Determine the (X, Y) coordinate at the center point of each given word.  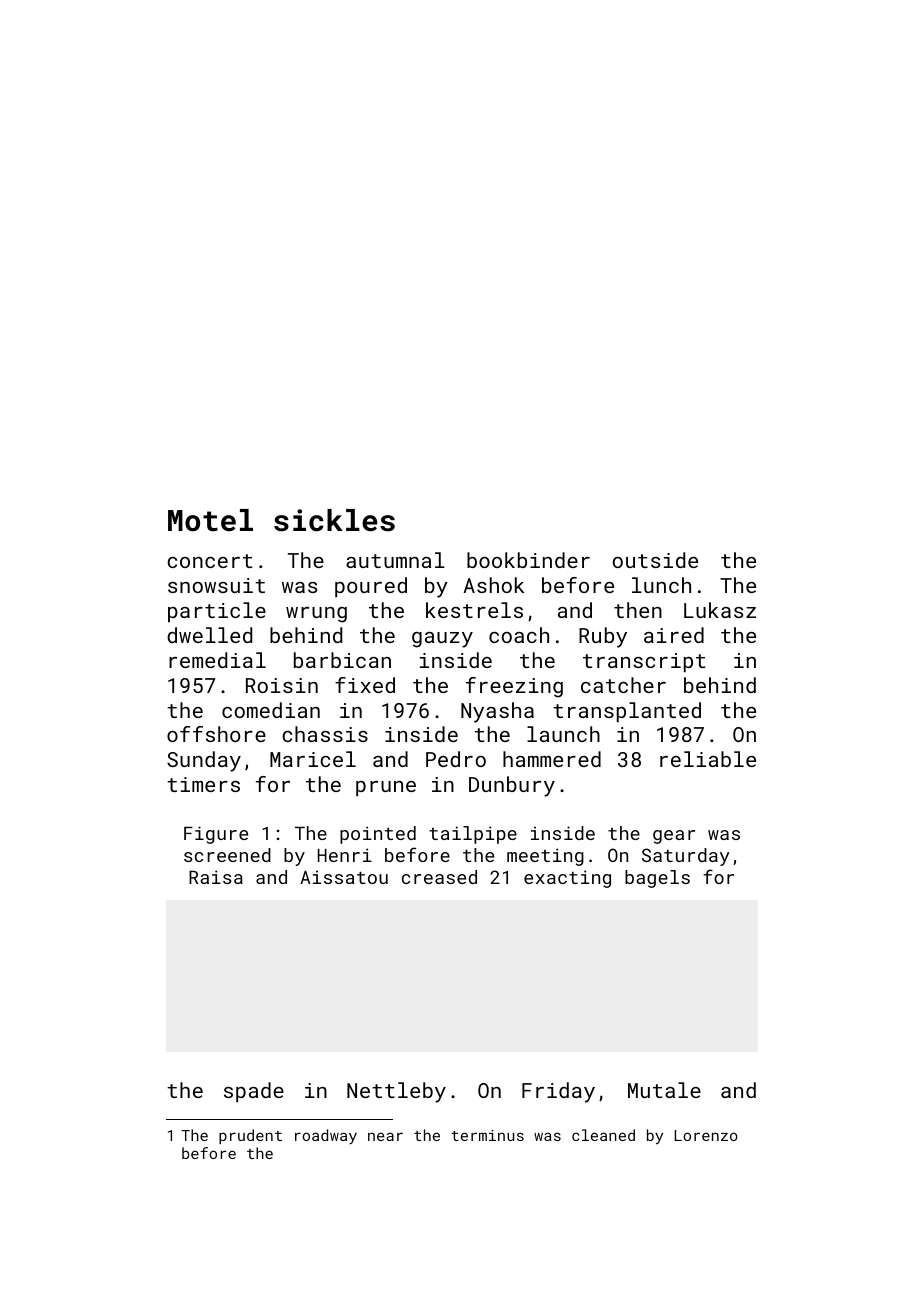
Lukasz (720, 610)
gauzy (442, 640)
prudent (250, 1136)
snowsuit (216, 585)
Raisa (216, 877)
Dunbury (512, 786)
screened (227, 855)
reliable (708, 759)
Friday (558, 1092)
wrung (316, 615)
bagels (657, 879)
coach (519, 635)
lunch (661, 585)
